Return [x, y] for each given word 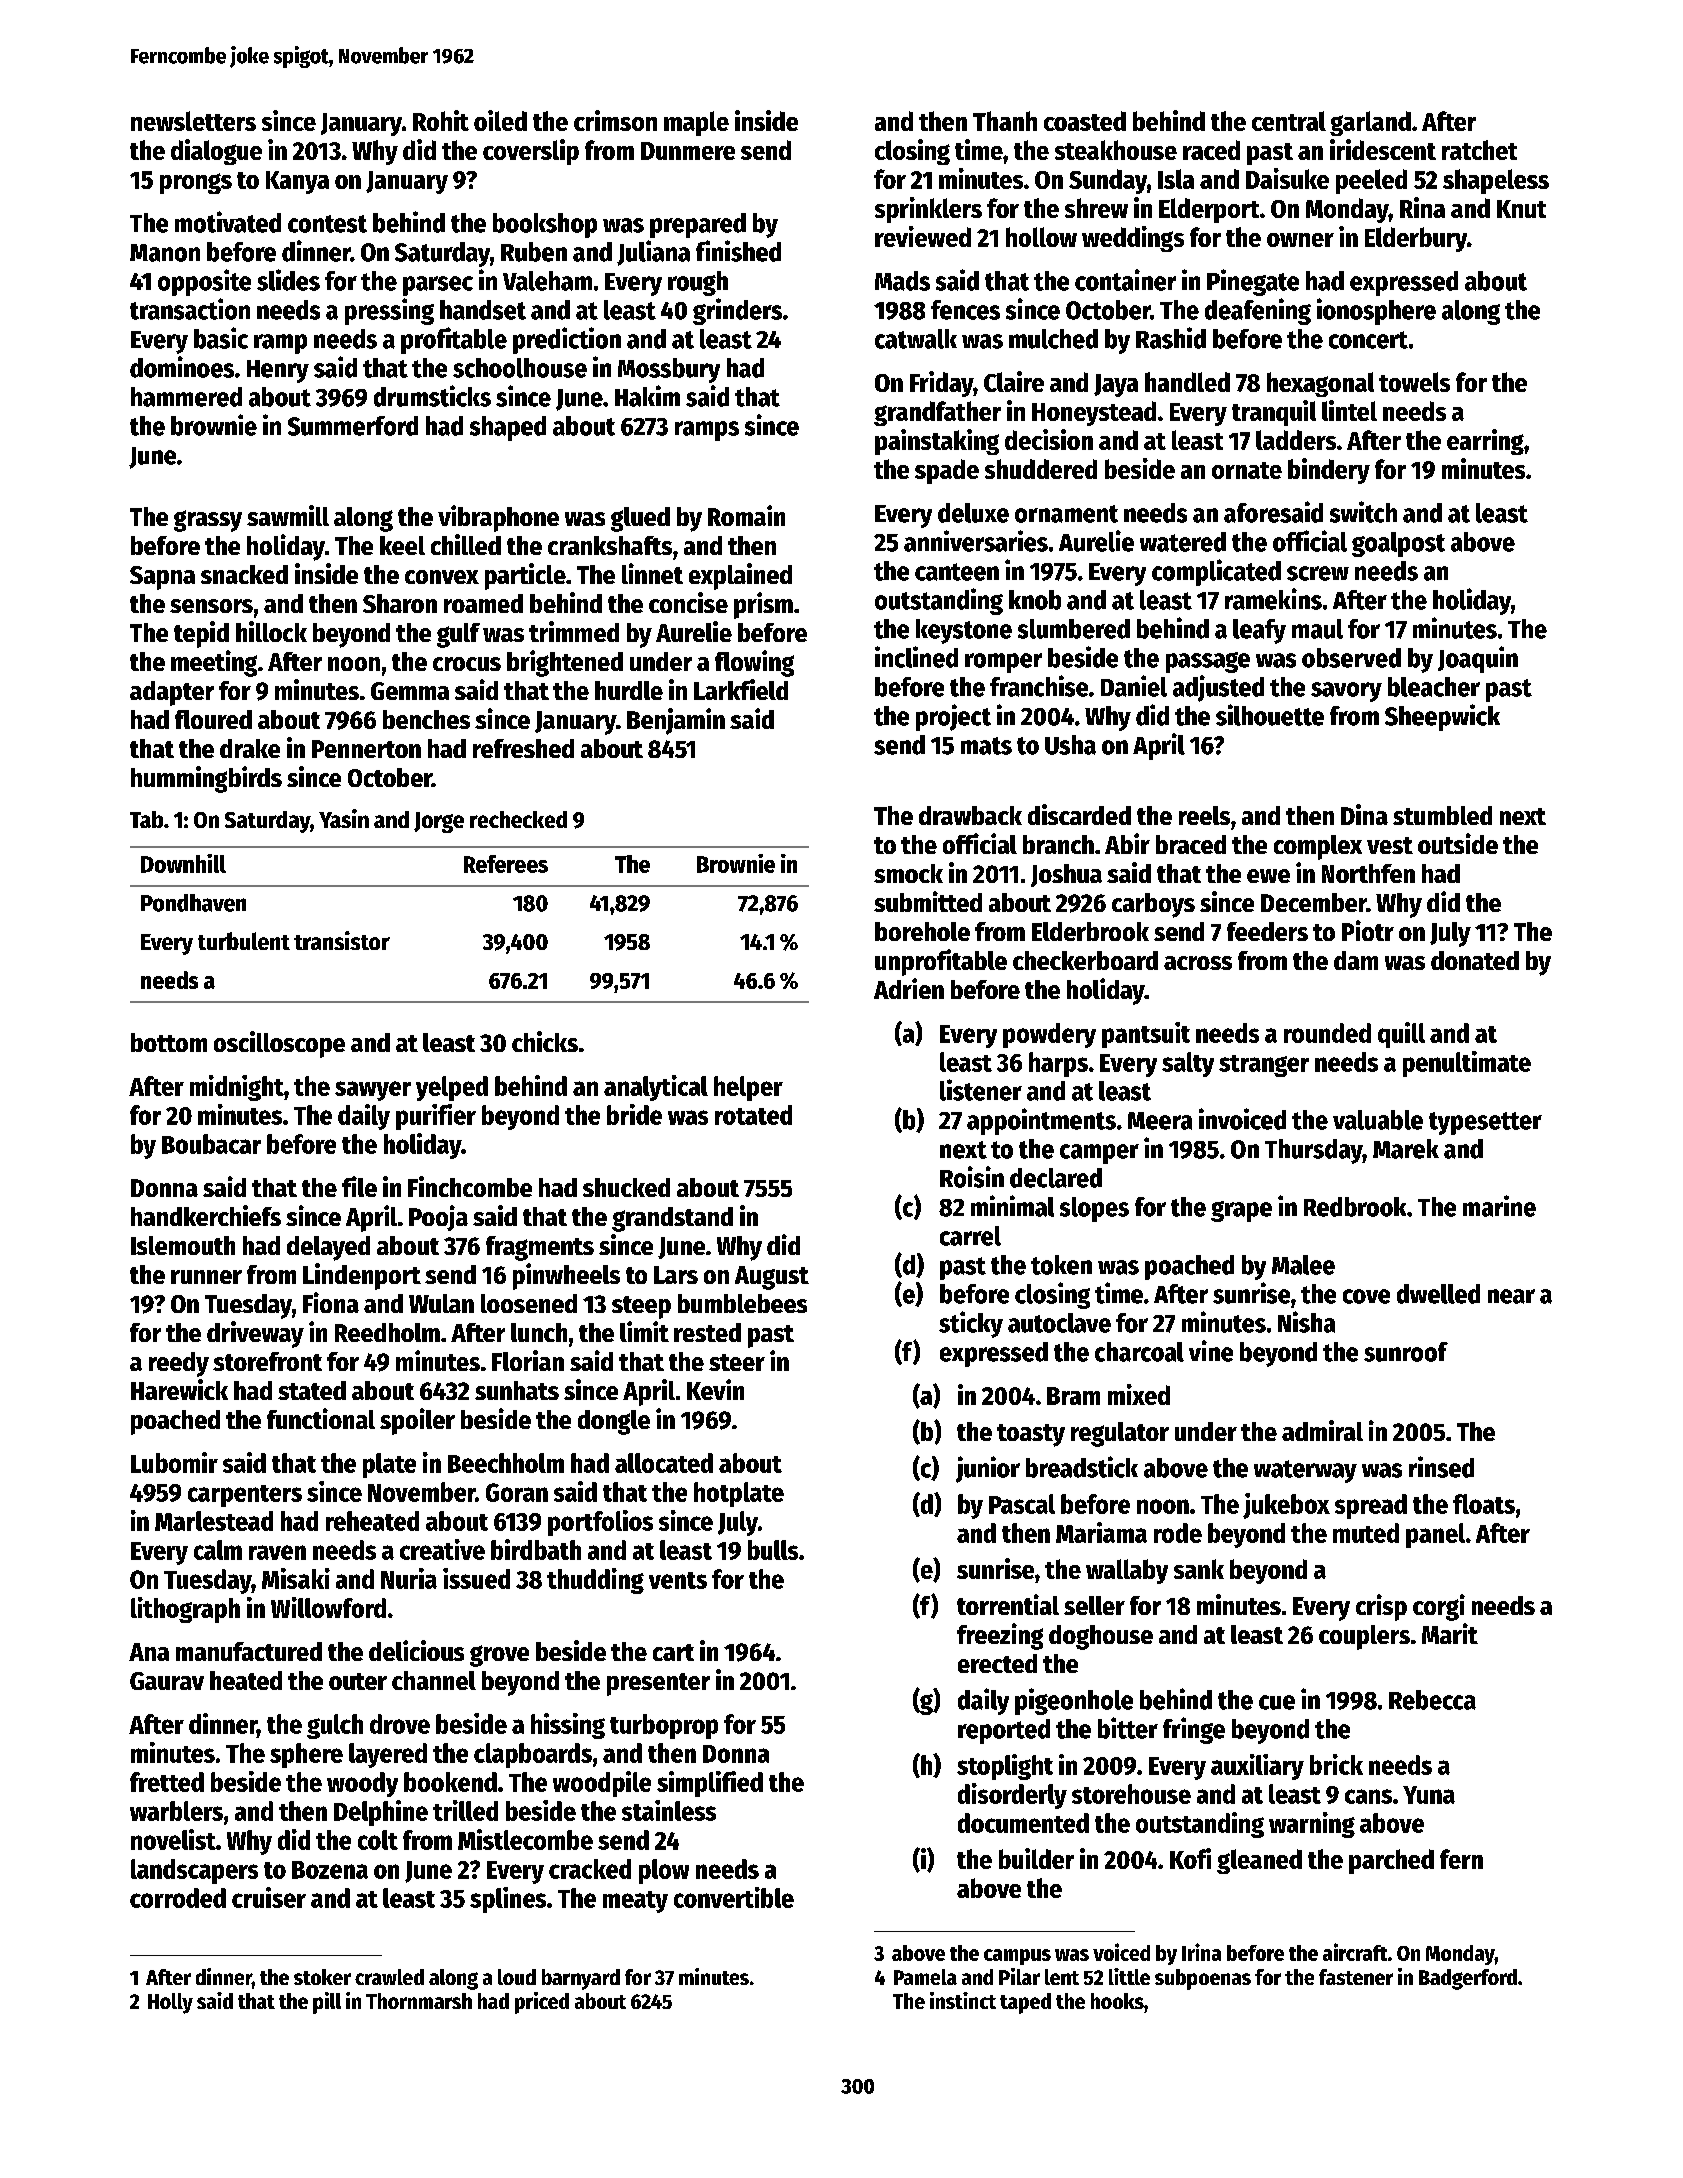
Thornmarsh [419, 2001]
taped [1025, 2003]
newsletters [193, 121]
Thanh [1005, 121]
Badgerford [1468, 1979]
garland [1370, 123]
